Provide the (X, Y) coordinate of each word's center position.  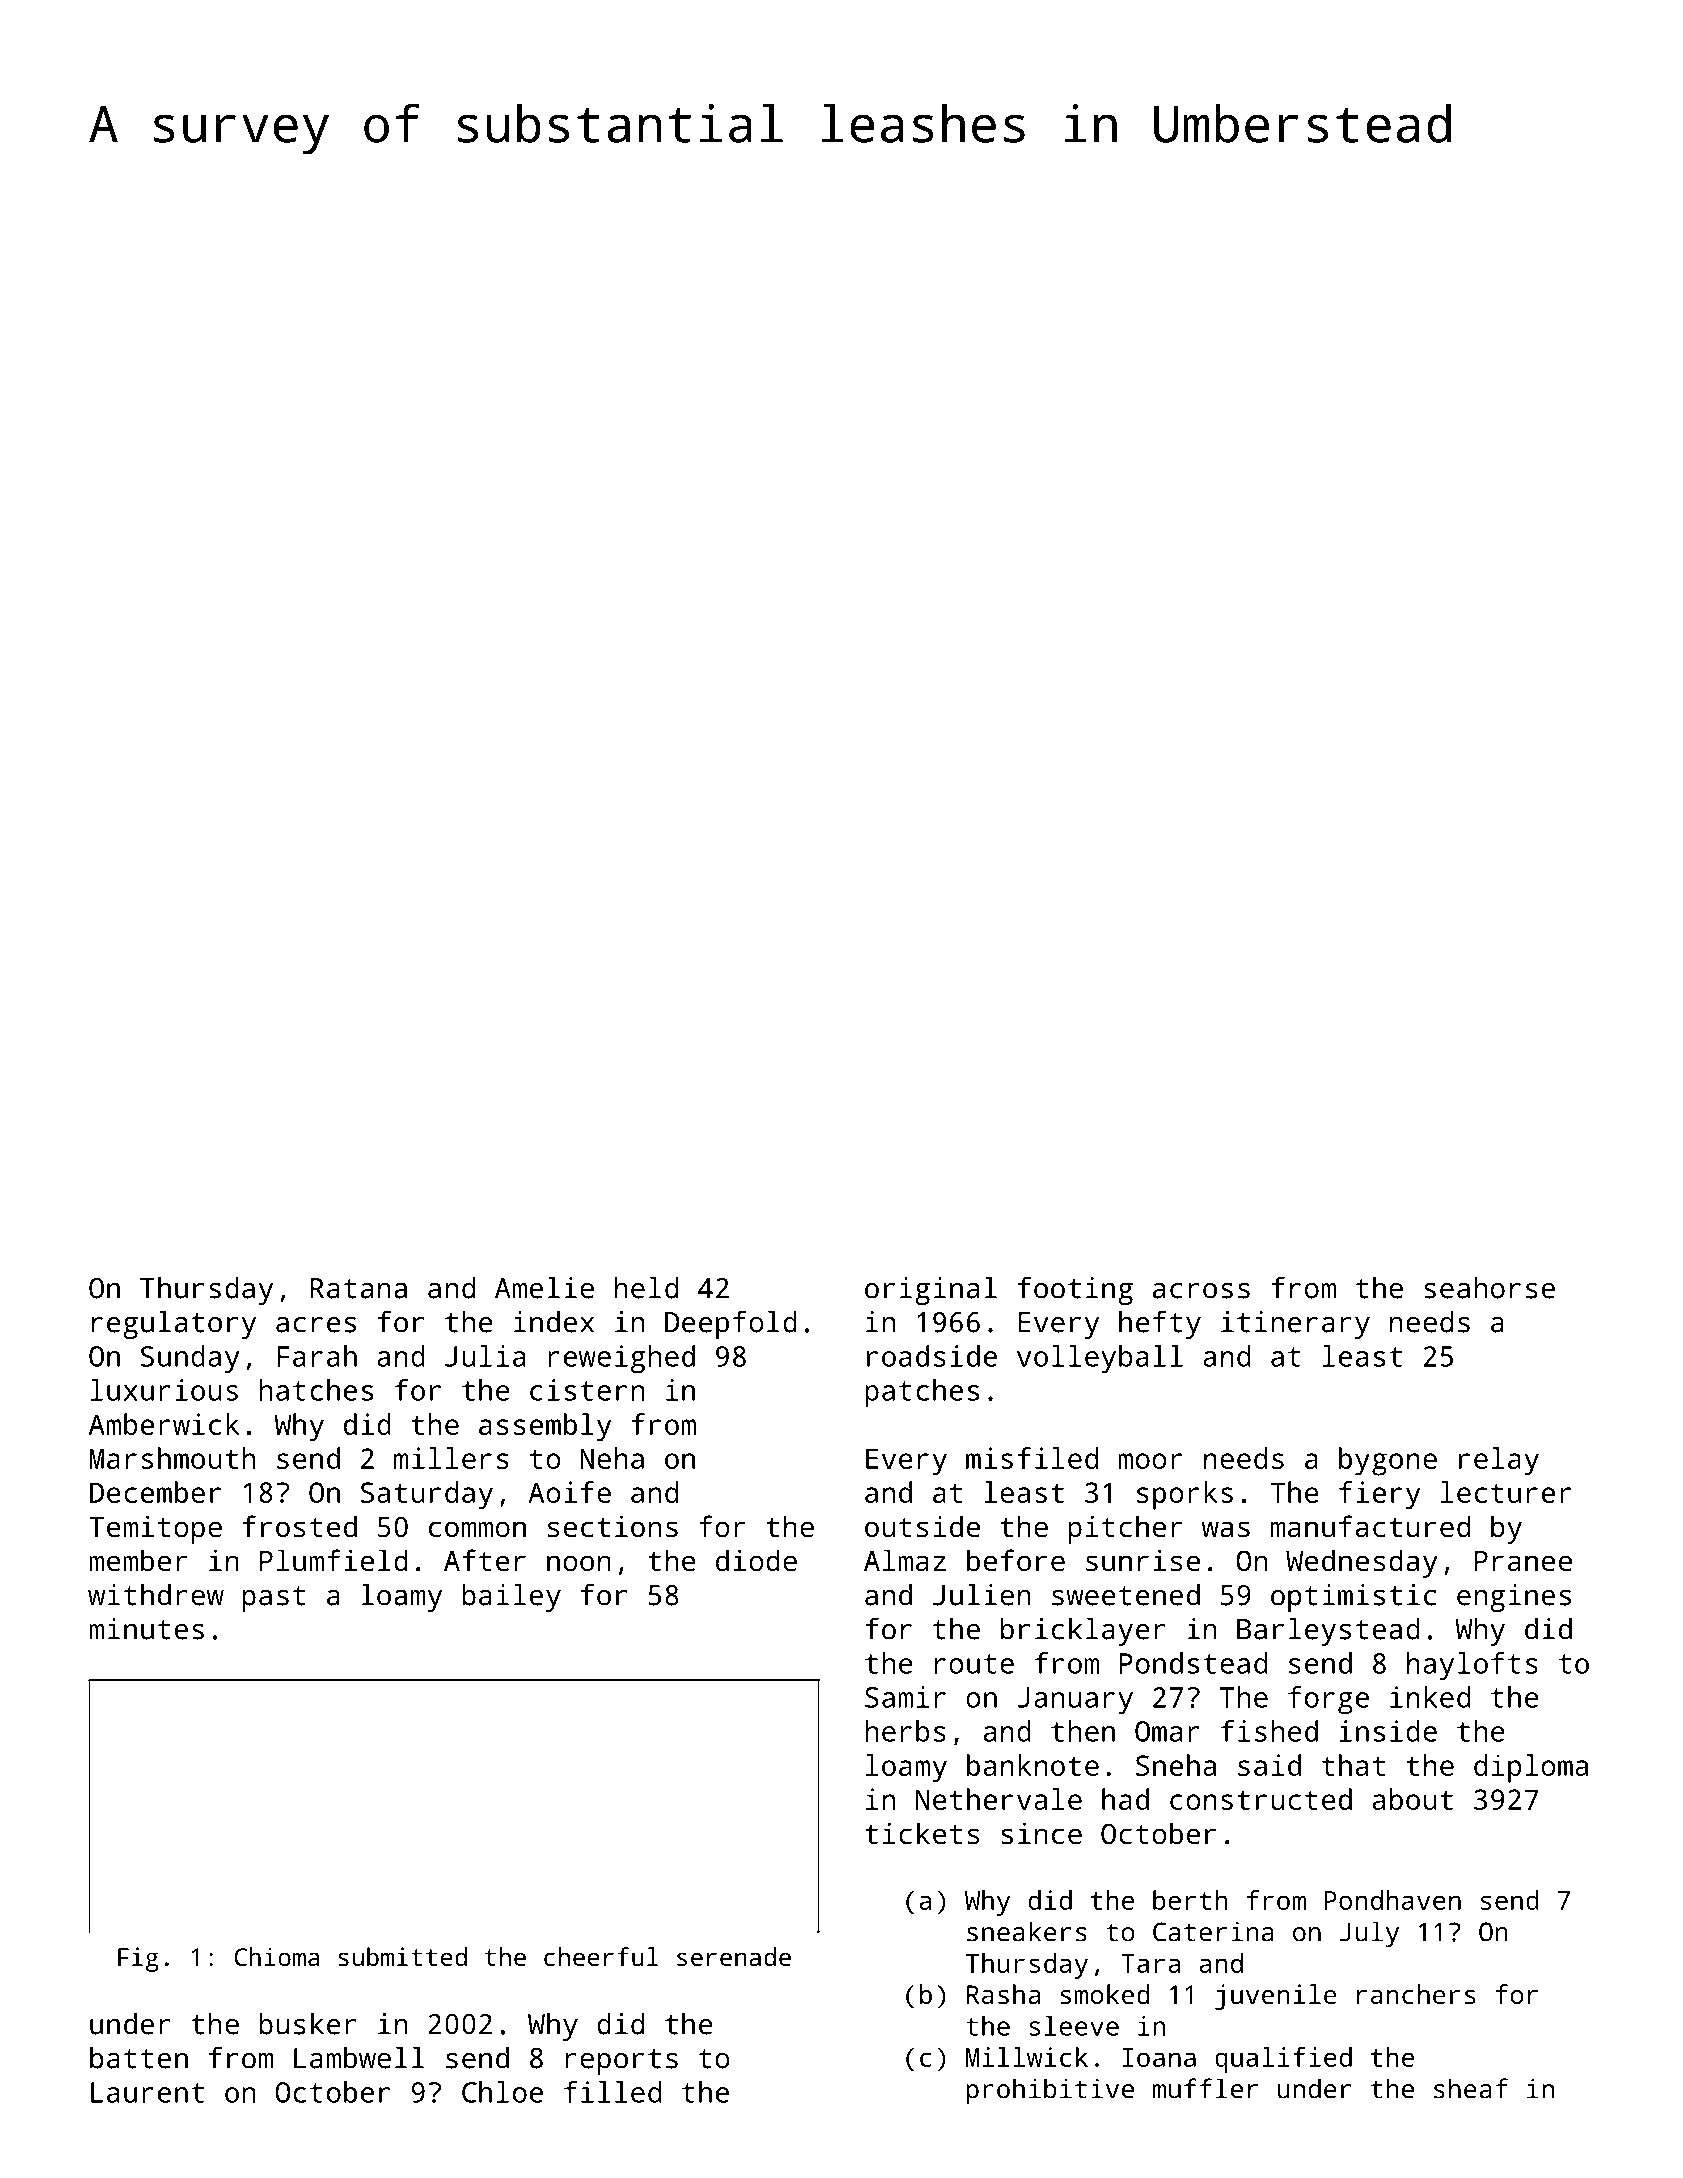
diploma (1531, 1768)
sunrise (1143, 1560)
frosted (299, 1526)
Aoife (569, 1492)
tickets (922, 1833)
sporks (1185, 1495)
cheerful (601, 1956)
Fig (138, 1959)
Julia (485, 1356)
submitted (402, 1956)
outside (922, 1526)
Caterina (1213, 1931)
